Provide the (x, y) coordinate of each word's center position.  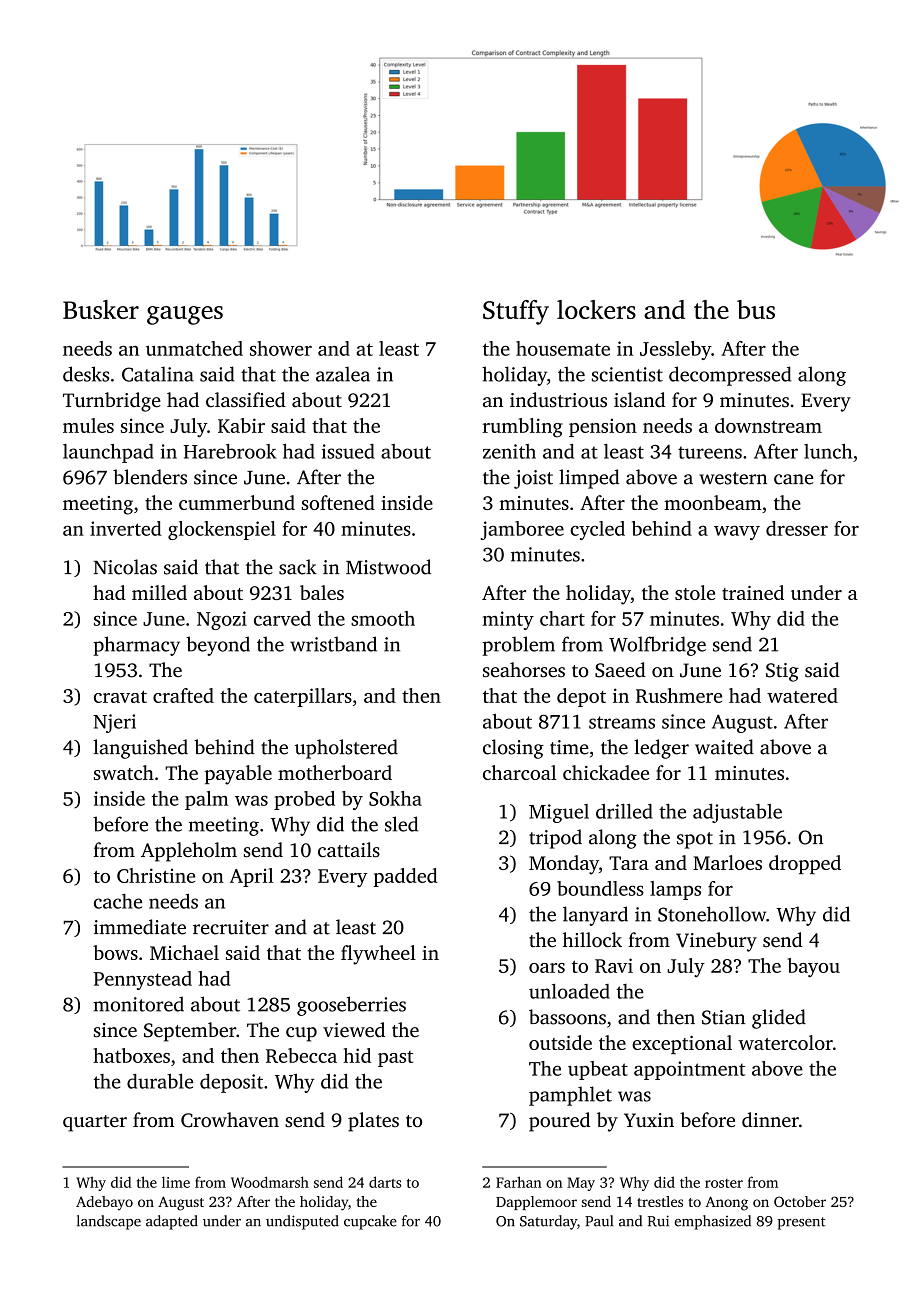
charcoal (519, 772)
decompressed (730, 376)
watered (802, 695)
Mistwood (388, 567)
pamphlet (570, 1096)
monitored (138, 1004)
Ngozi (222, 620)
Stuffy (516, 312)
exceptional (682, 1044)
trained (753, 592)
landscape (109, 1222)
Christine (156, 875)
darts (385, 1182)
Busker (101, 309)
